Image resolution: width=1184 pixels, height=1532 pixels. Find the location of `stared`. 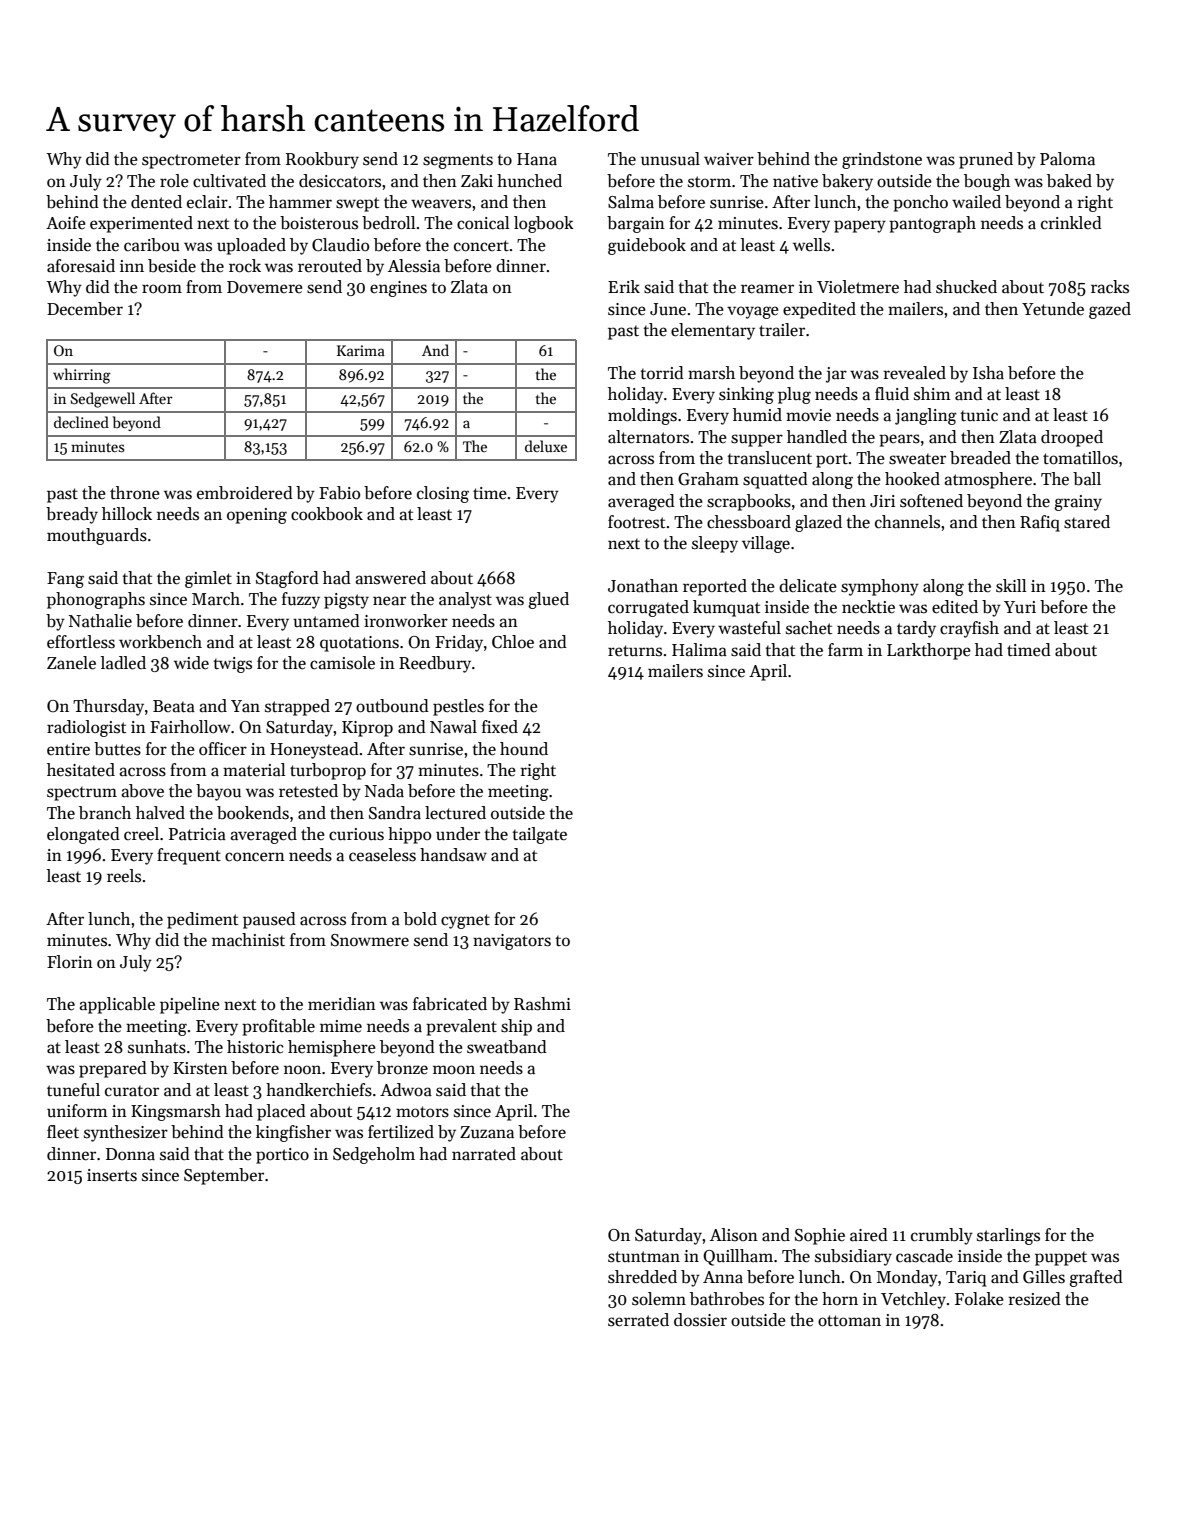

stared is located at coordinates (1087, 522).
